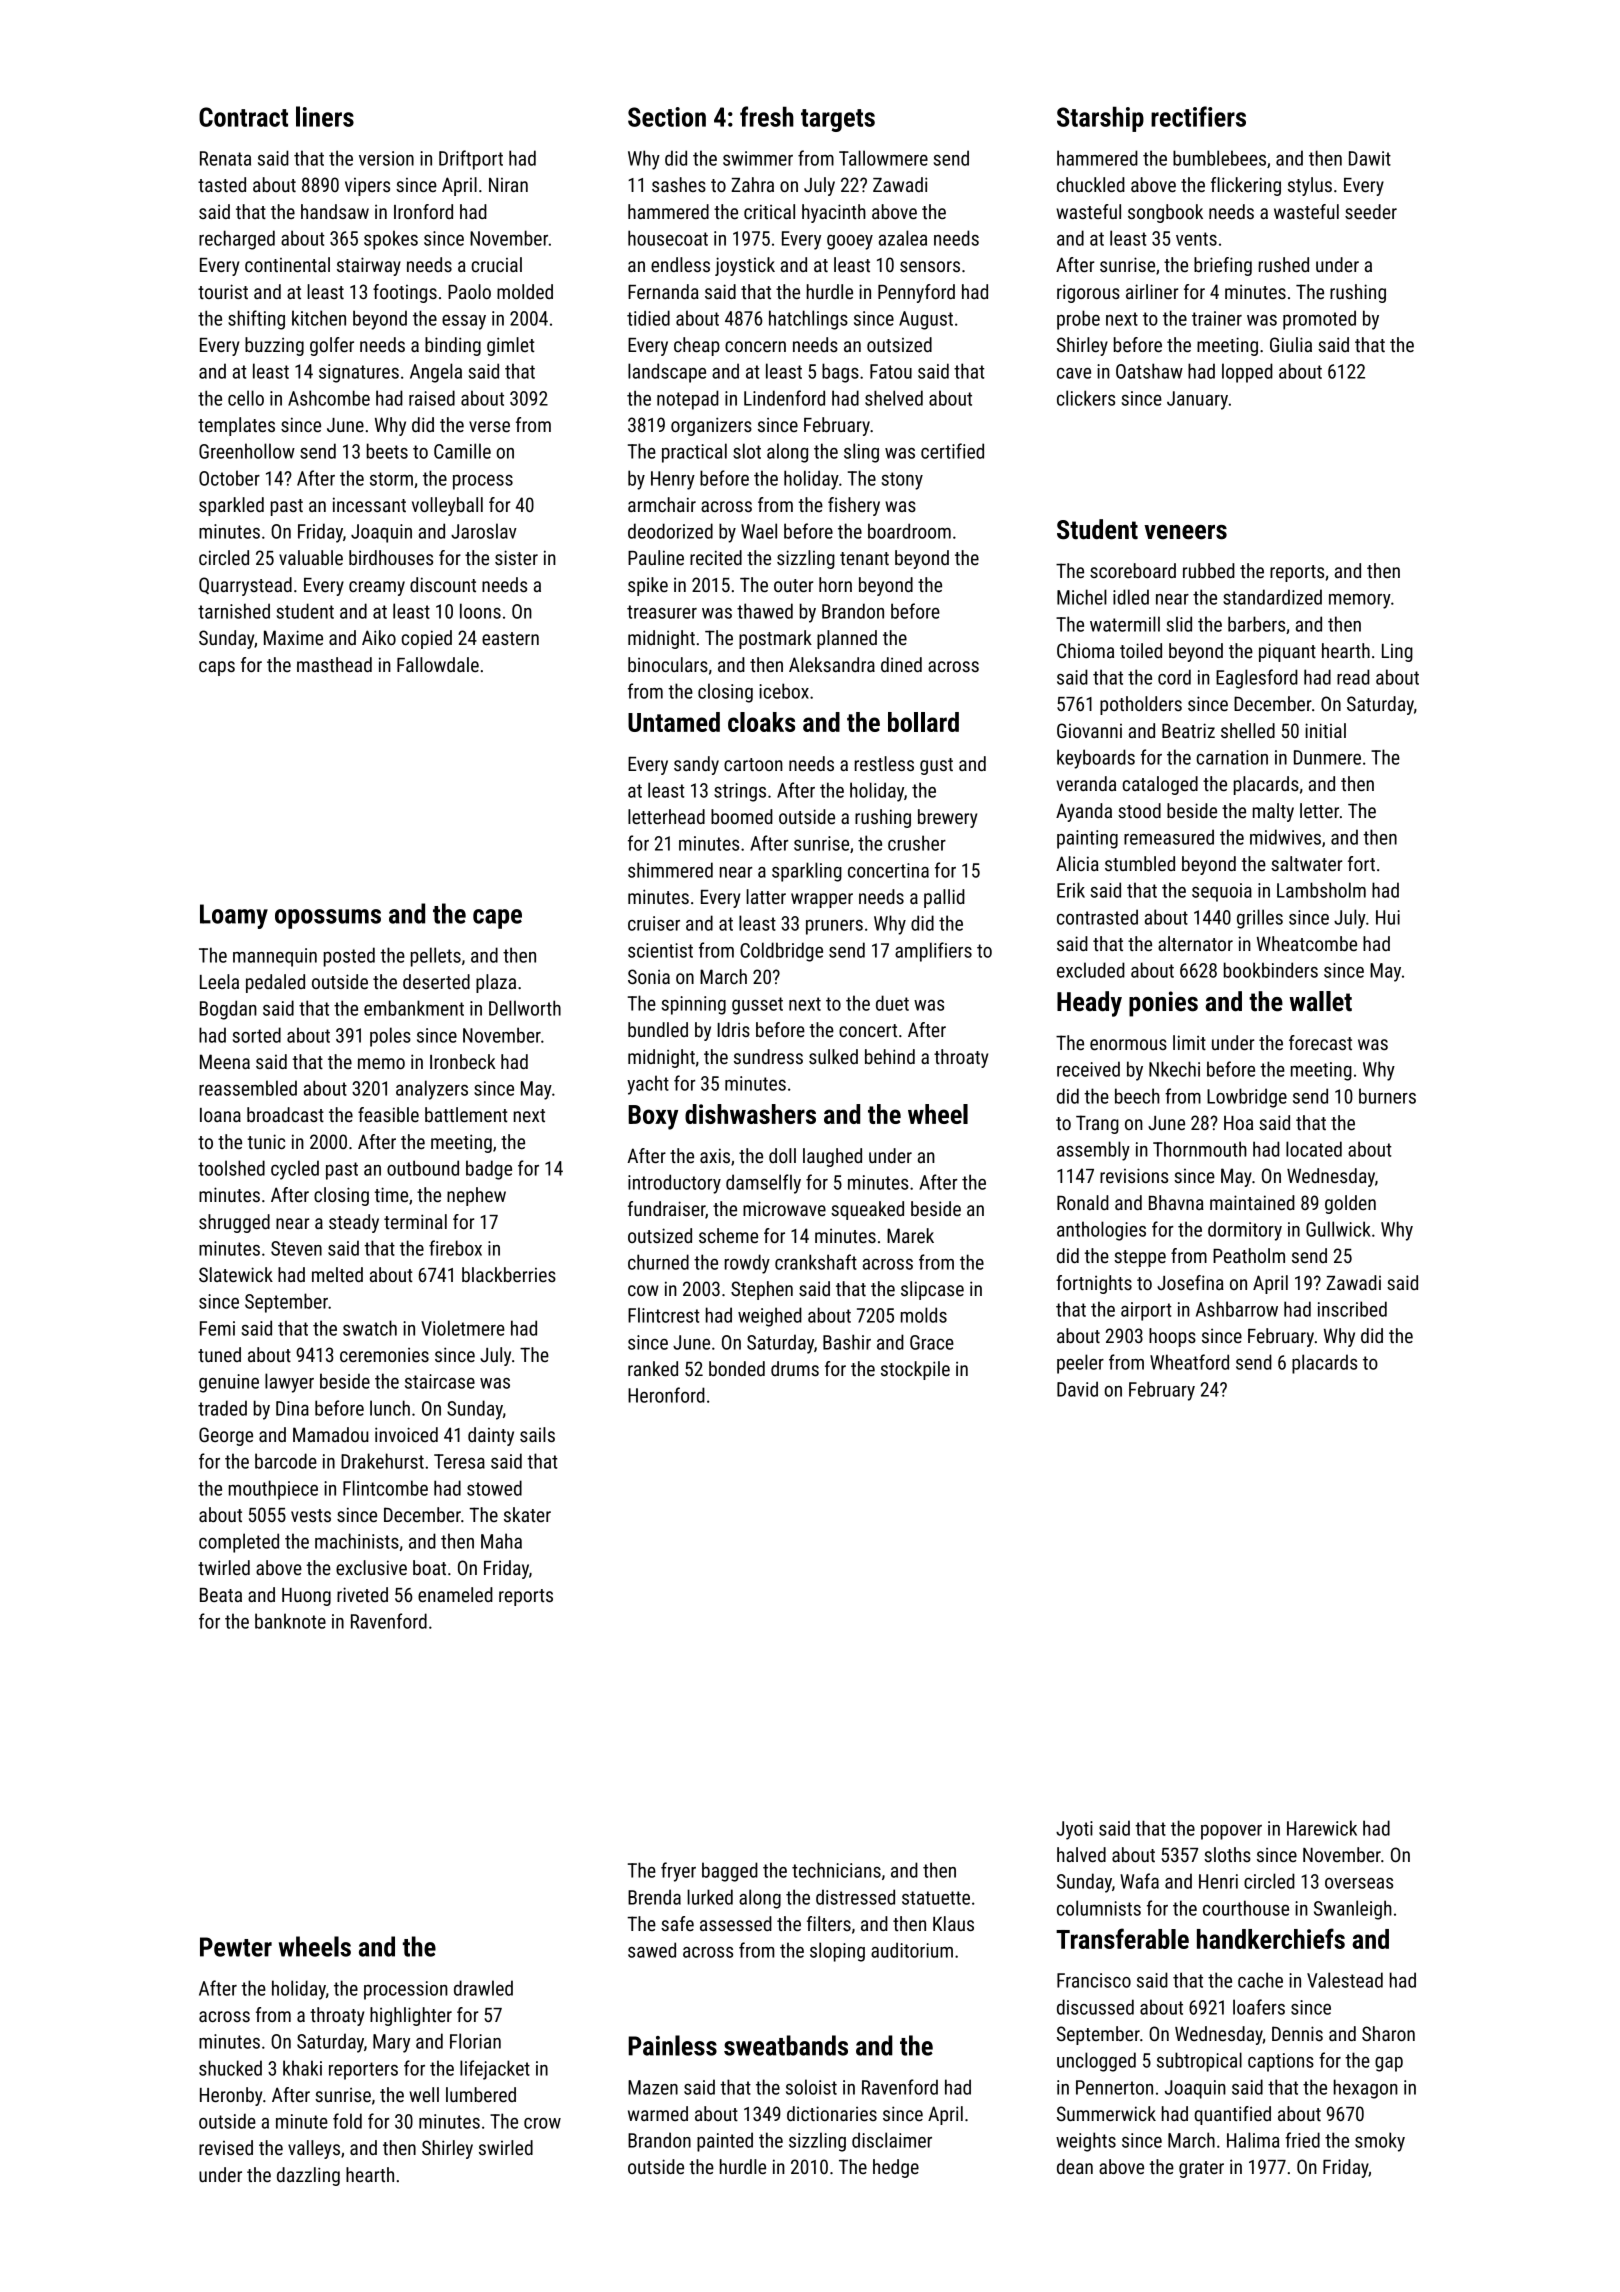 Image resolution: width=1620 pixels, height=2292 pixels. I want to click on Dunmere, so click(1327, 757).
